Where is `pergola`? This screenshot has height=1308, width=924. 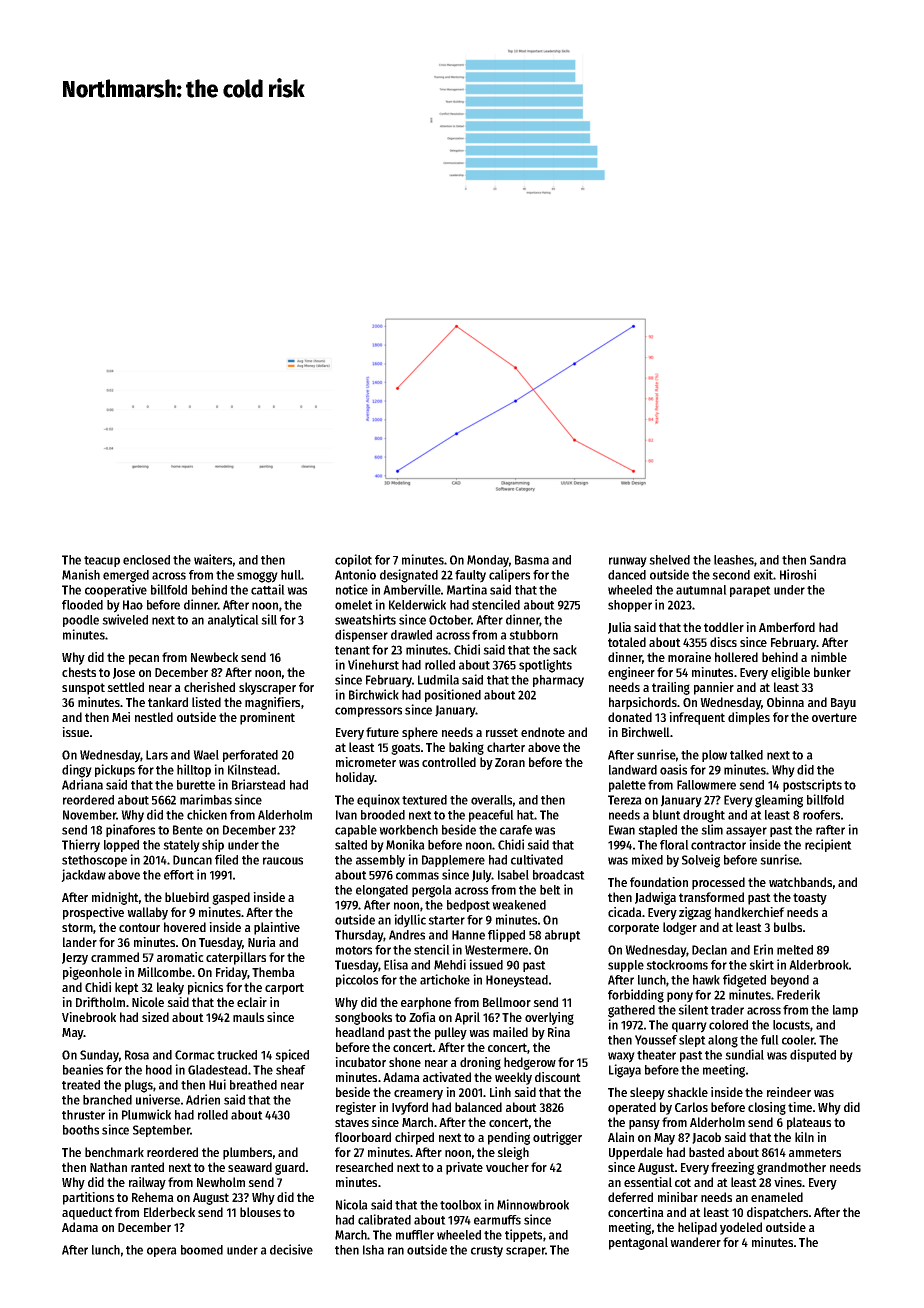 pergola is located at coordinates (432, 891).
